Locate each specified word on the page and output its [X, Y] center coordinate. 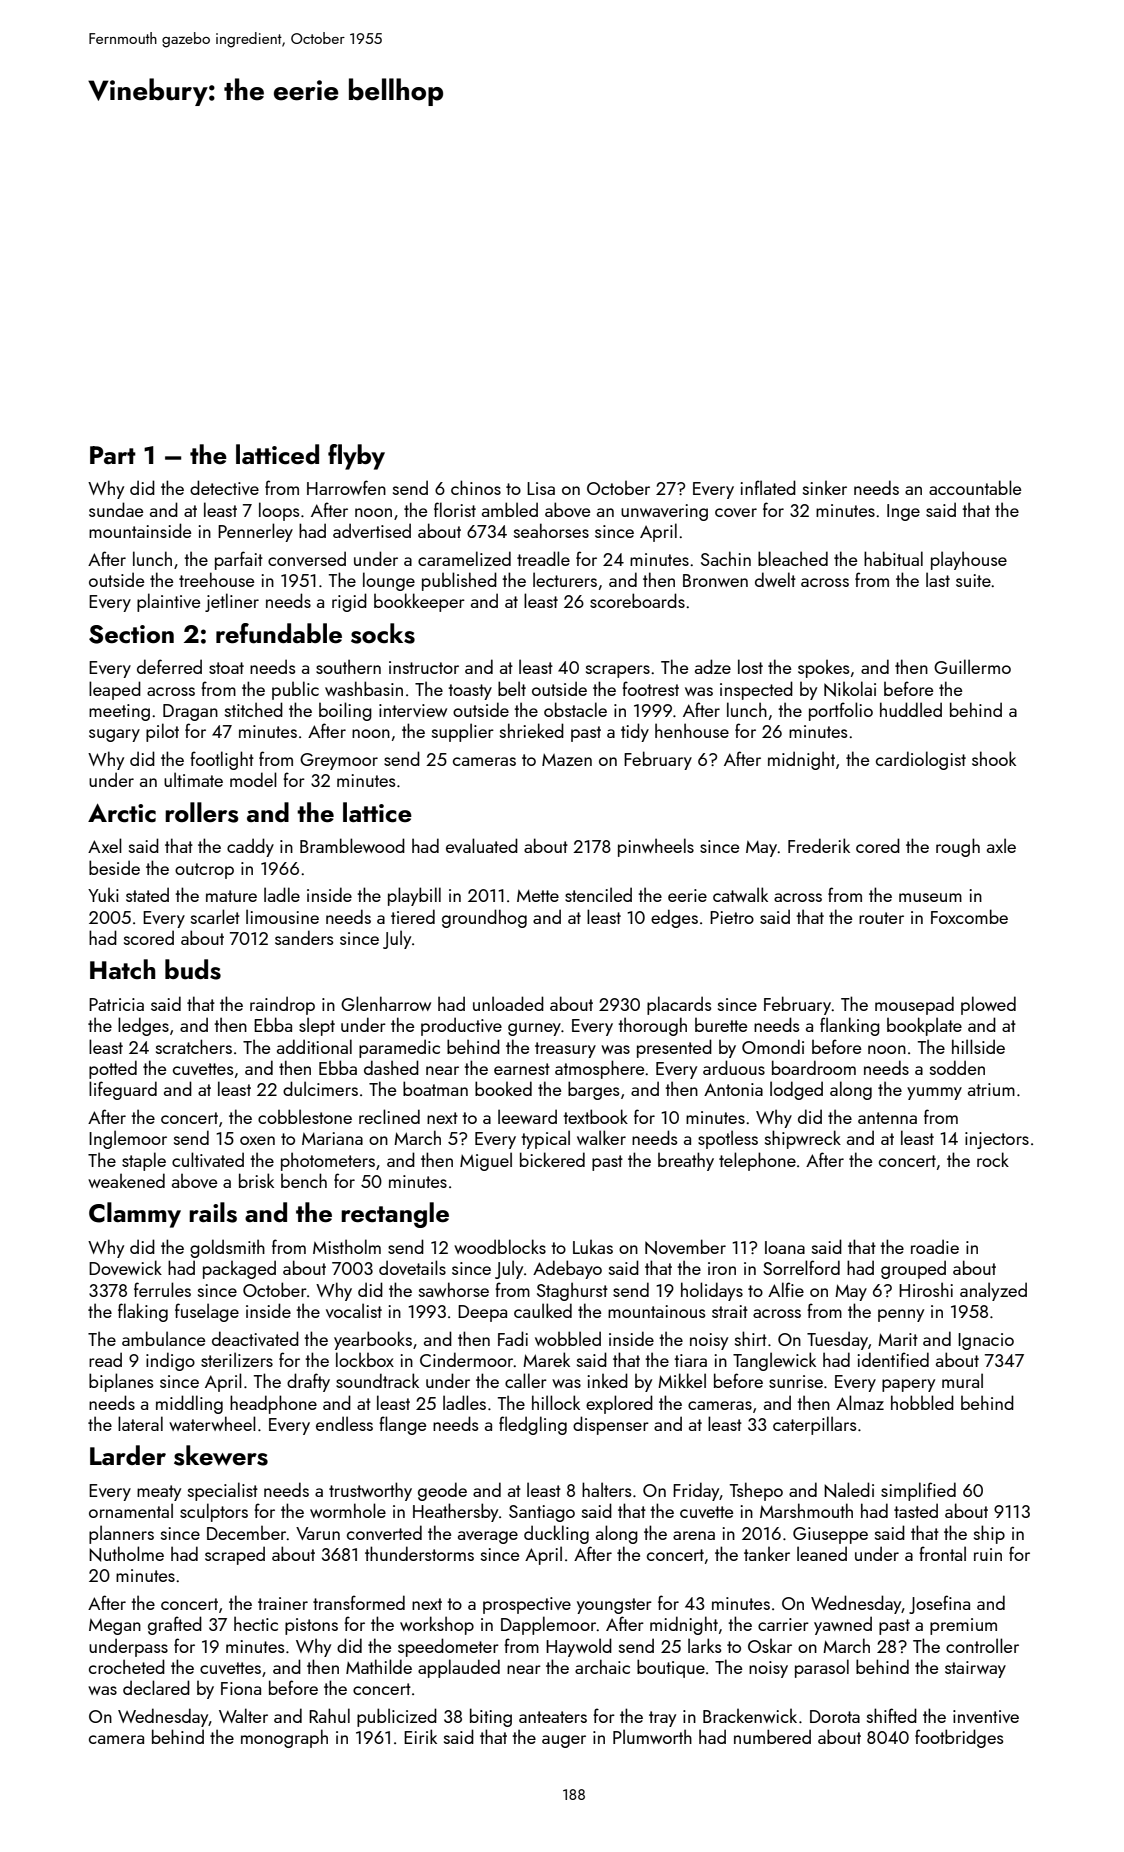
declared [156, 1687]
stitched [254, 709]
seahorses [551, 530]
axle [1001, 845]
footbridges [959, 1738]
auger [564, 1741]
